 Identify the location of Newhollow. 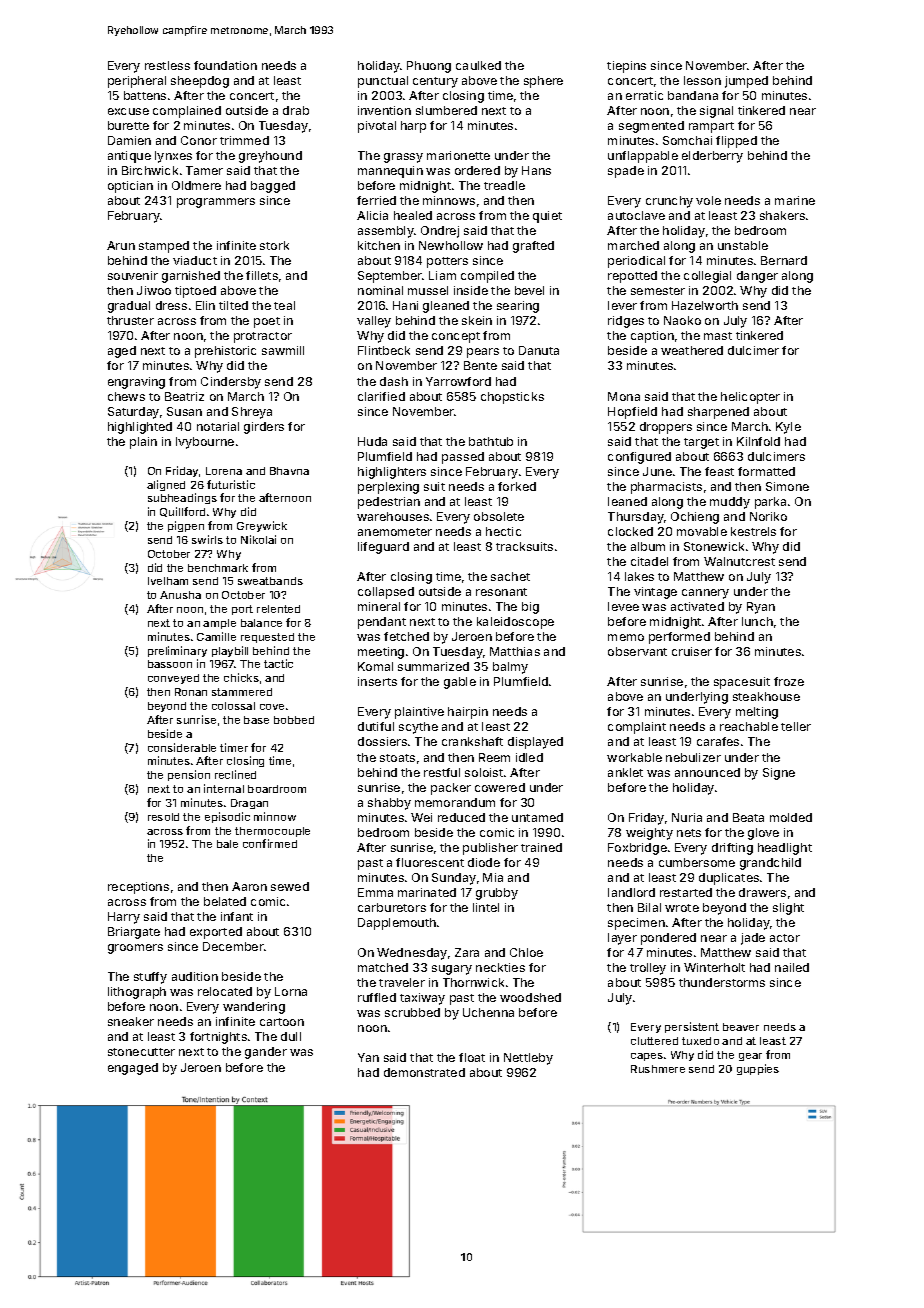
(451, 245).
